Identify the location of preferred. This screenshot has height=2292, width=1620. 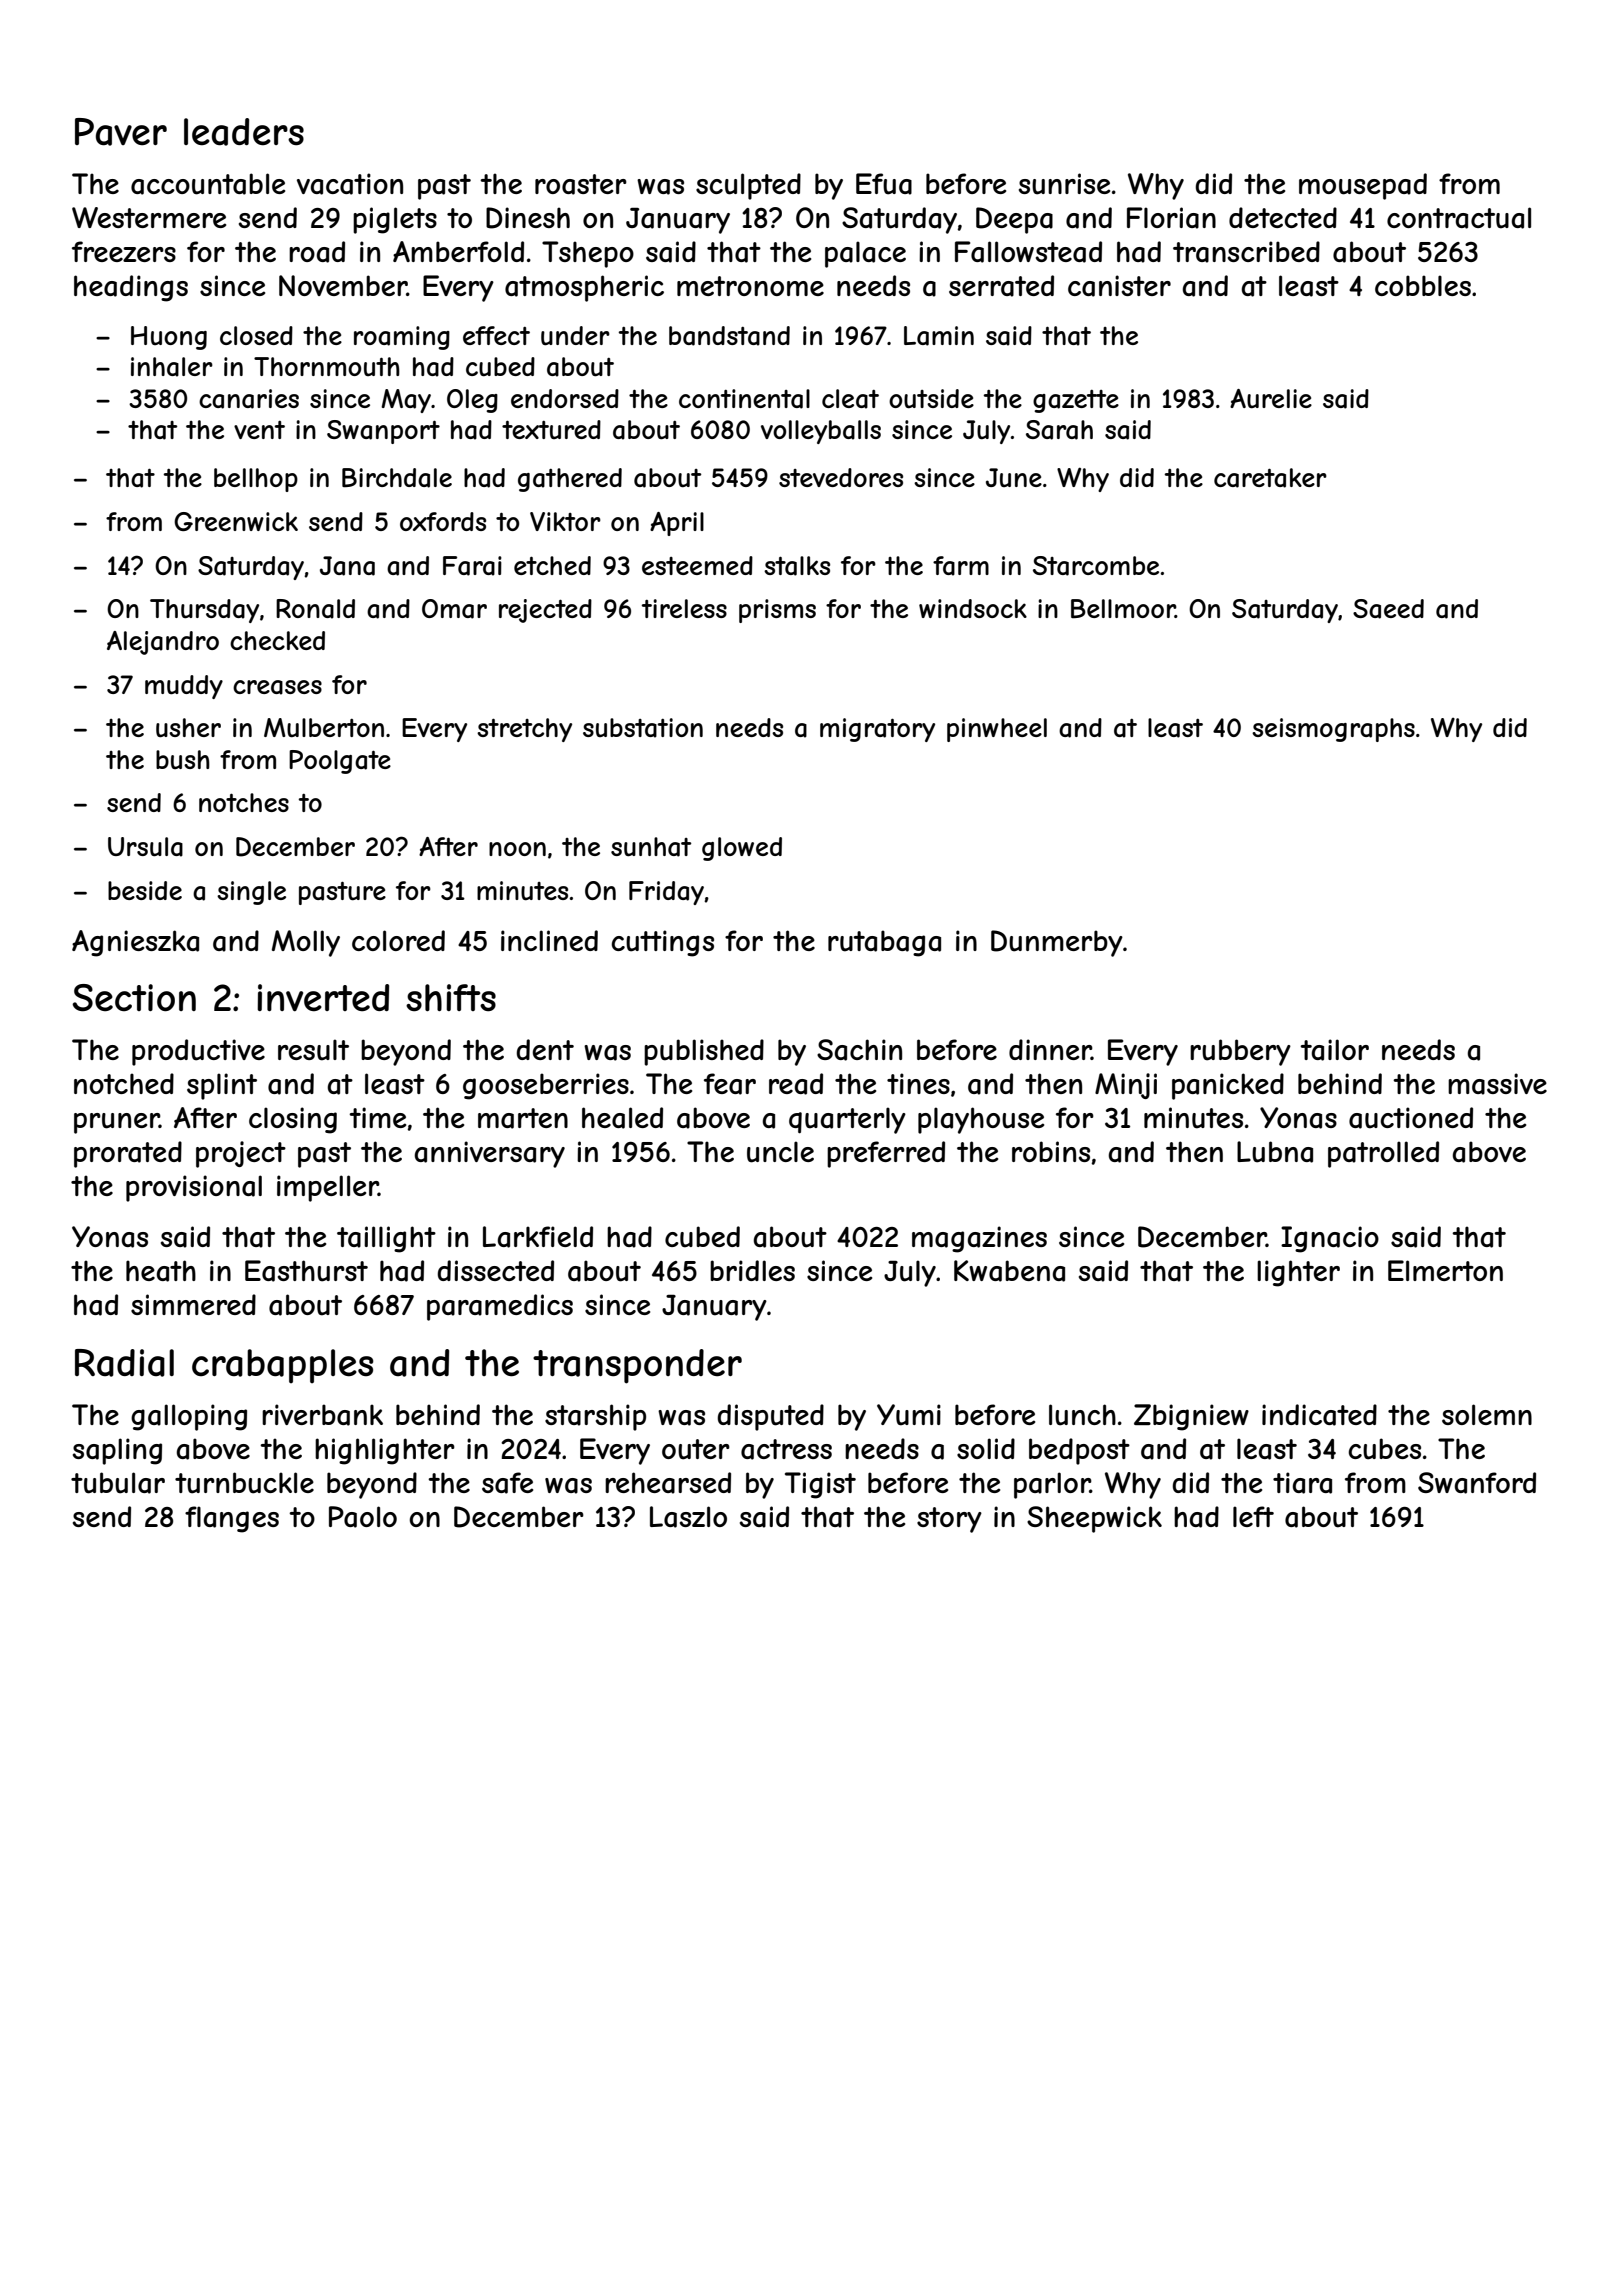
(886, 1154).
